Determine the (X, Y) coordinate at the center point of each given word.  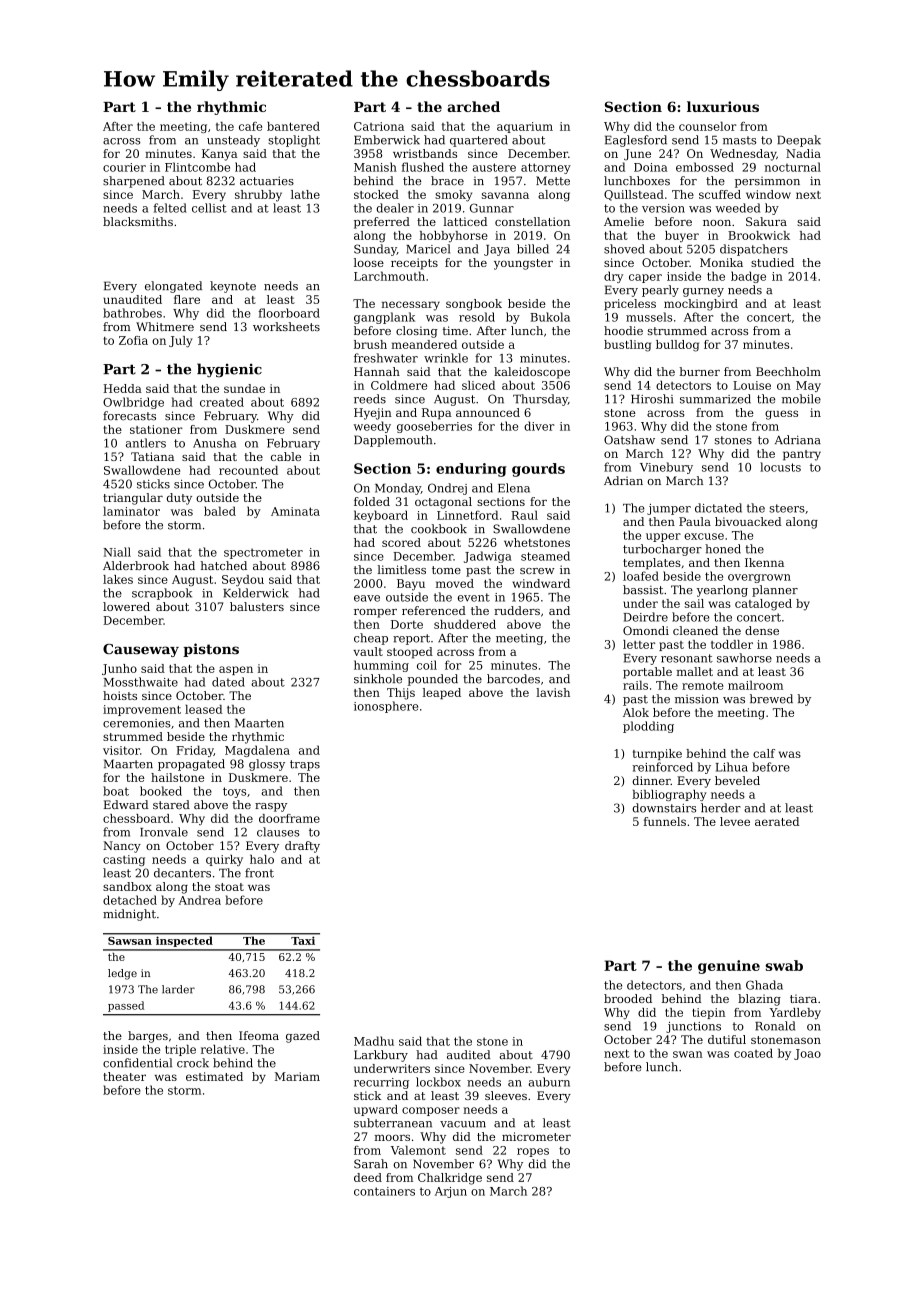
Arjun (451, 1192)
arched (473, 106)
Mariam (297, 1076)
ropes (533, 1152)
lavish (553, 692)
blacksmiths (138, 221)
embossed (705, 167)
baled (220, 511)
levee (735, 821)
